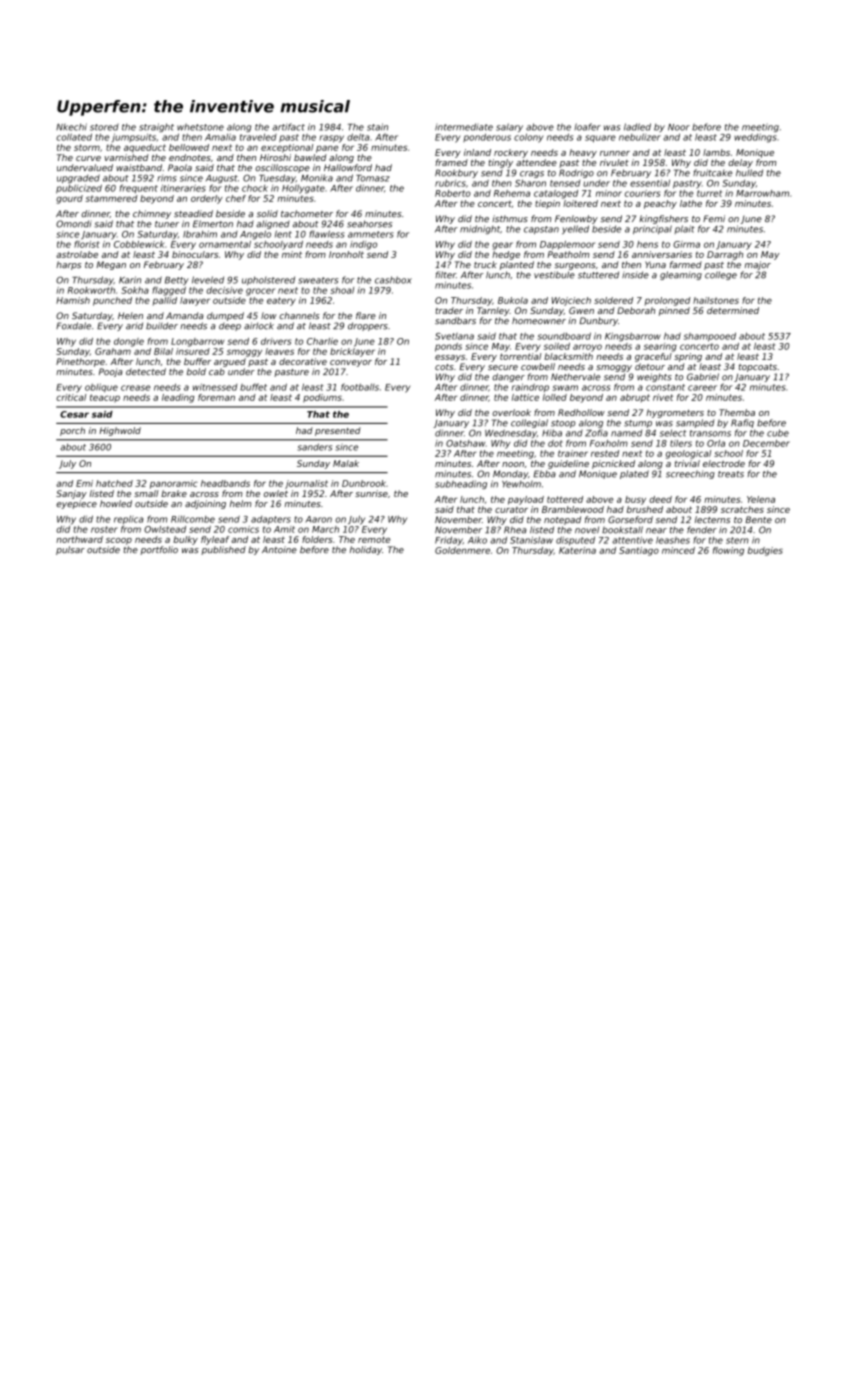  What do you see at coordinates (120, 431) in the document?
I see `Highwold` at bounding box center [120, 431].
